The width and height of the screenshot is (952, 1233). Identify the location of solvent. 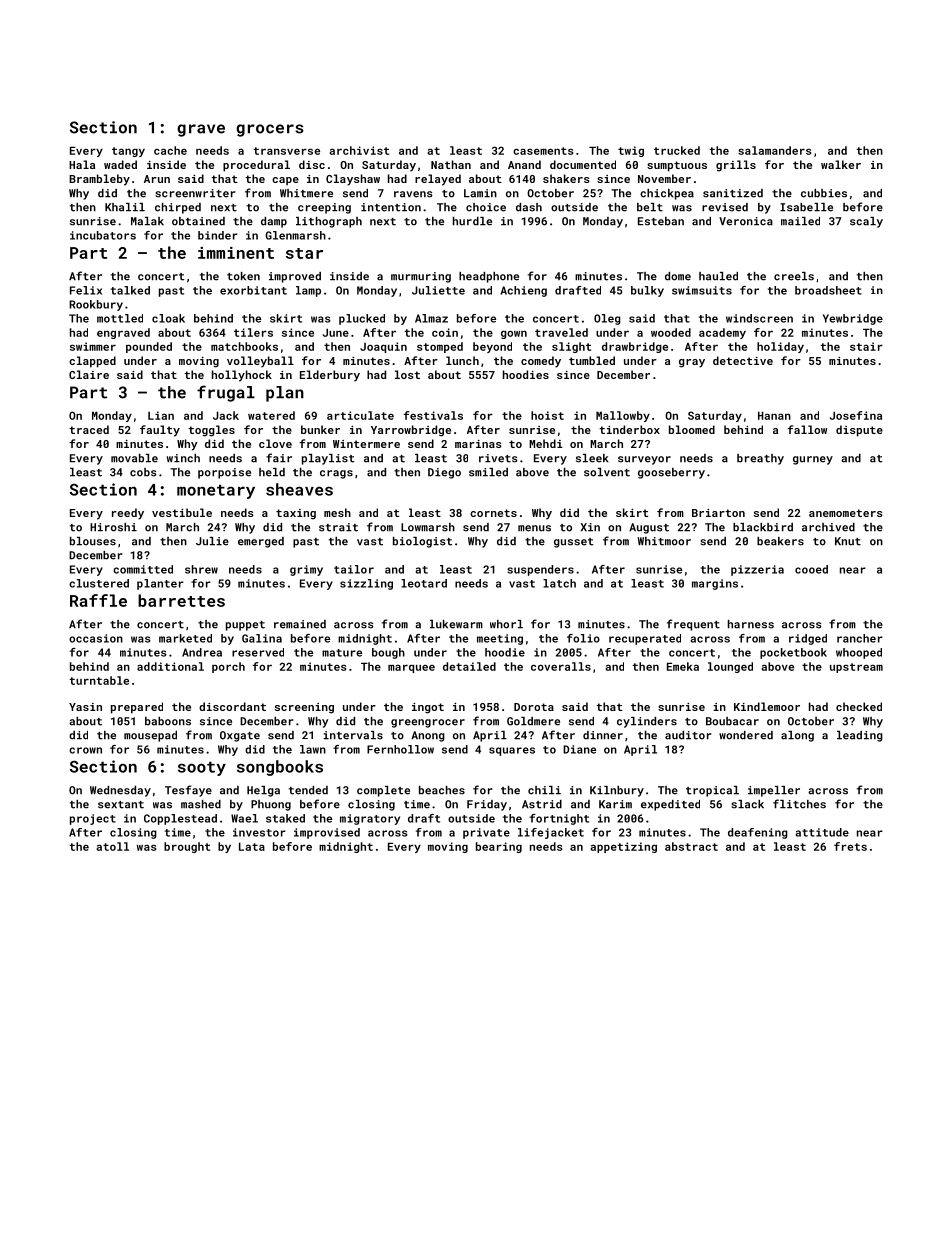
(607, 472).
